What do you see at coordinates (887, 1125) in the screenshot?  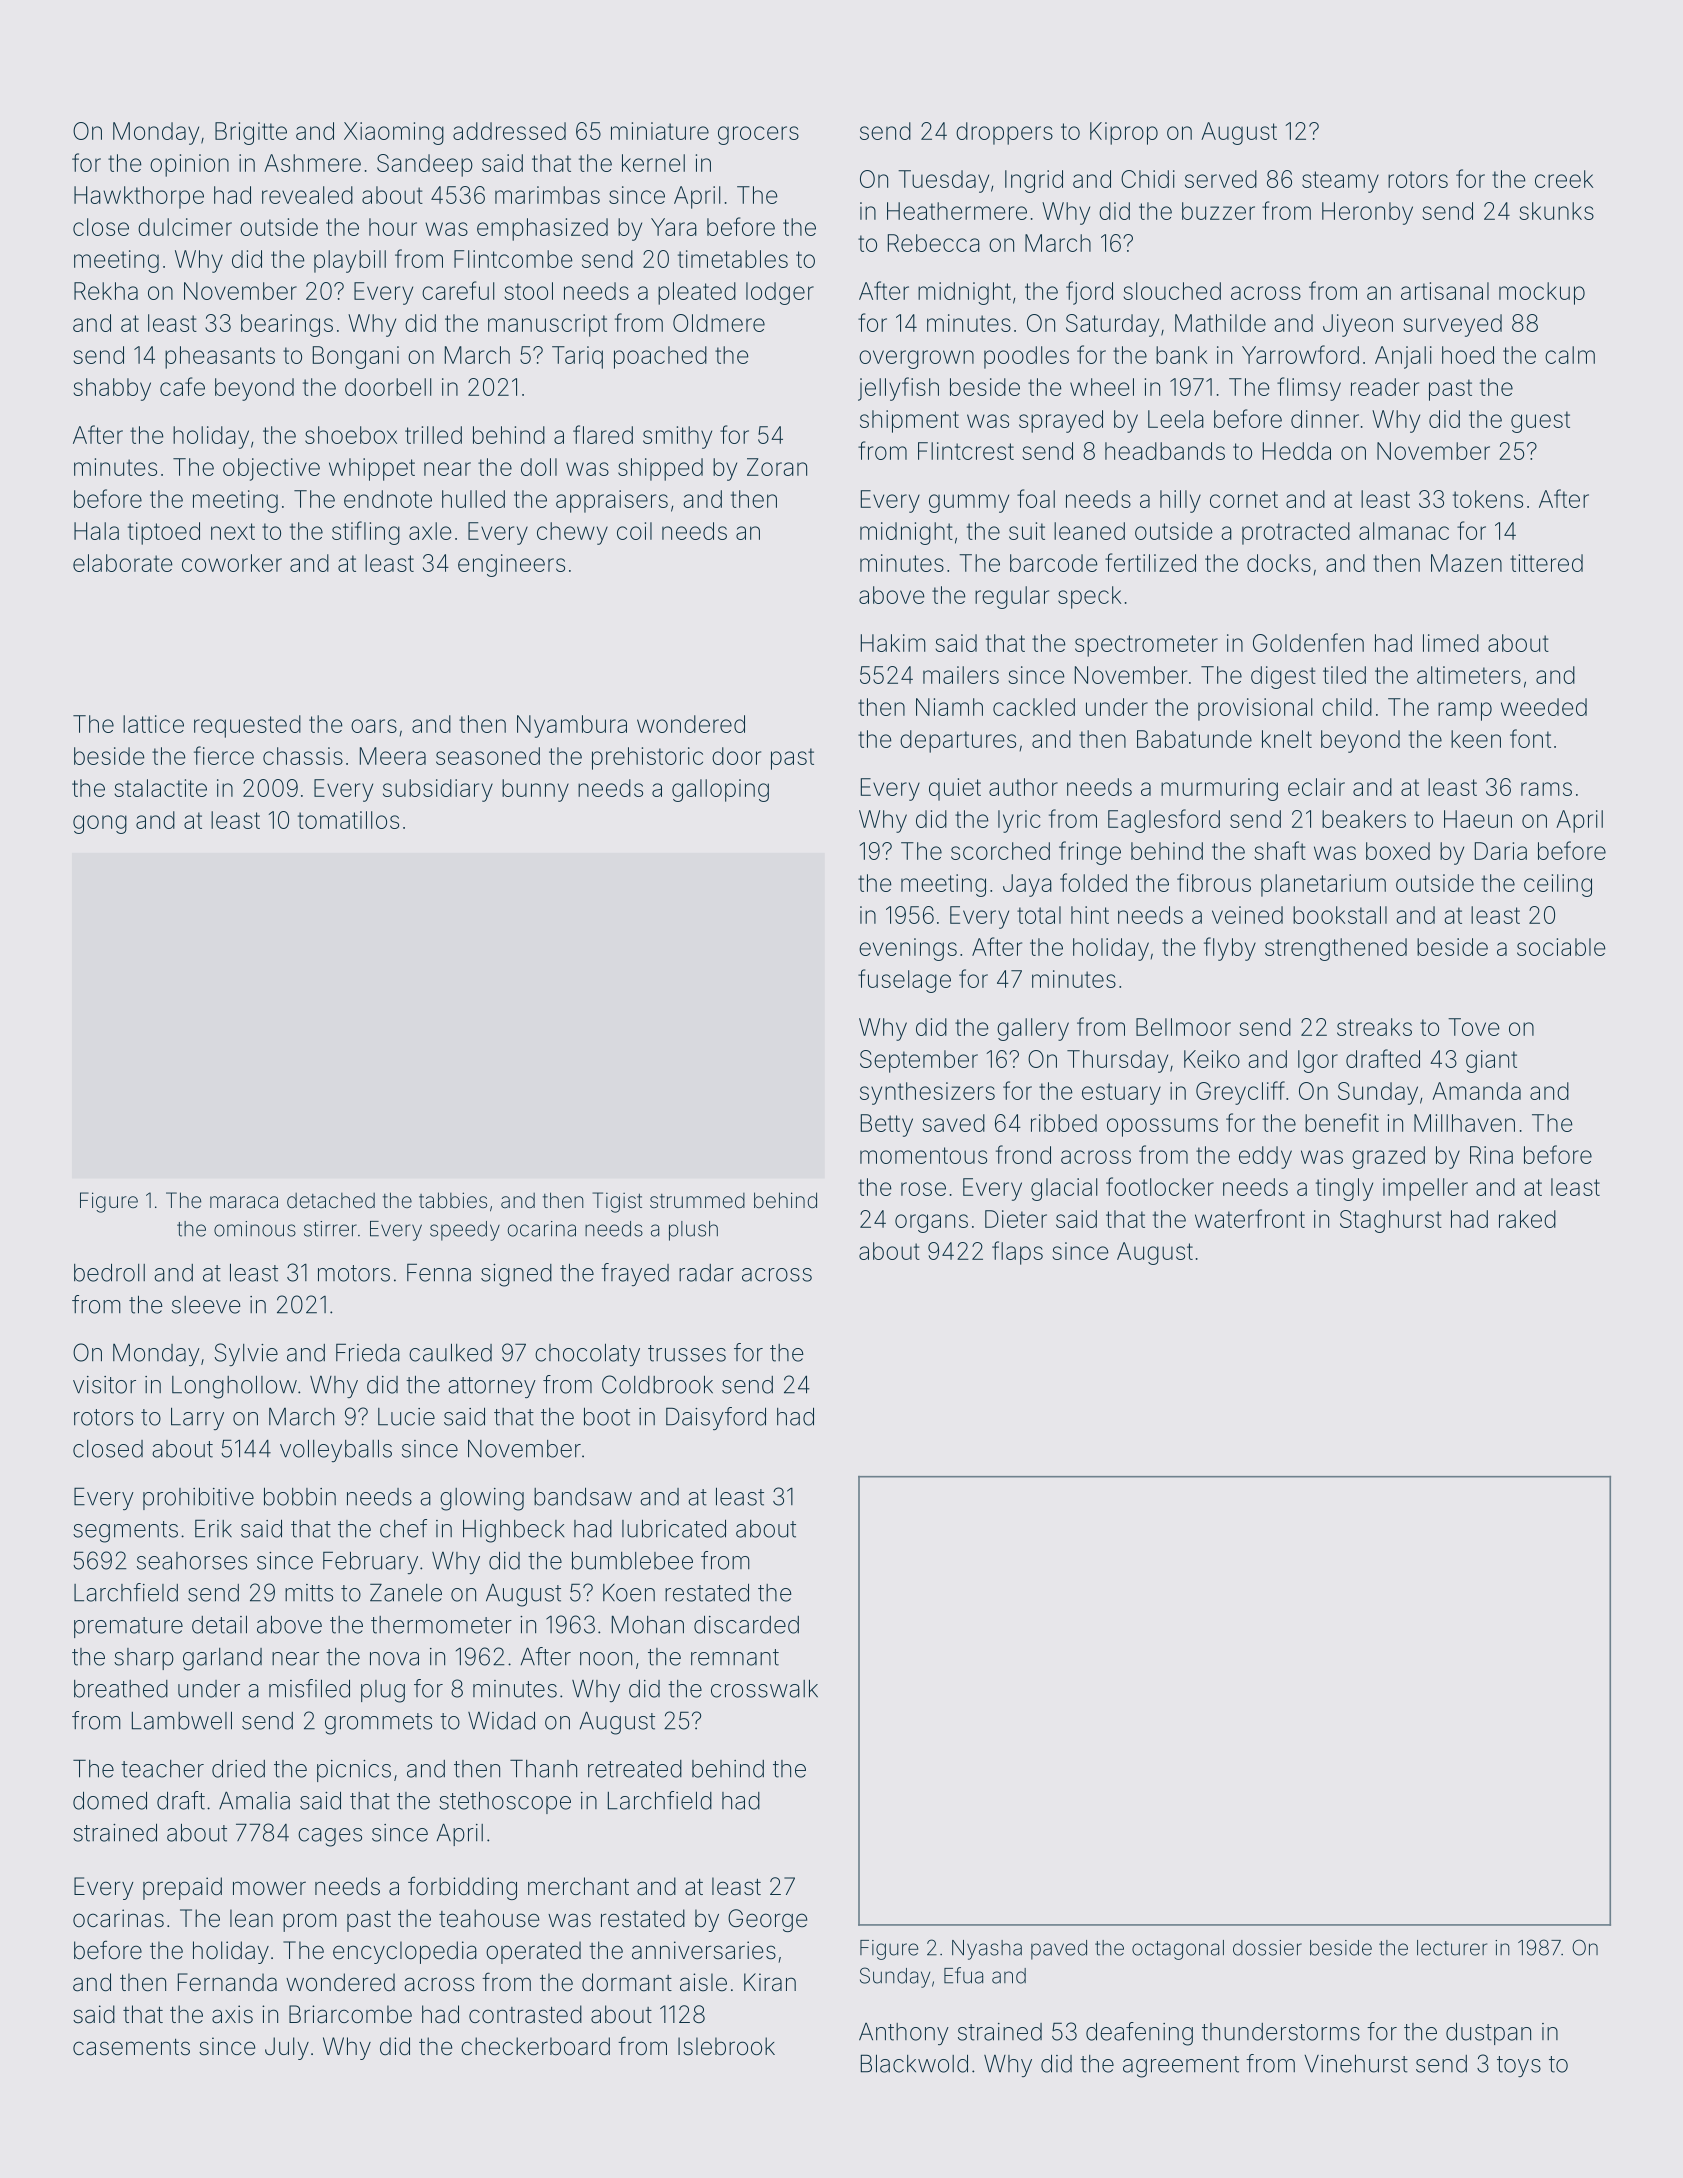 I see `Betty` at bounding box center [887, 1125].
